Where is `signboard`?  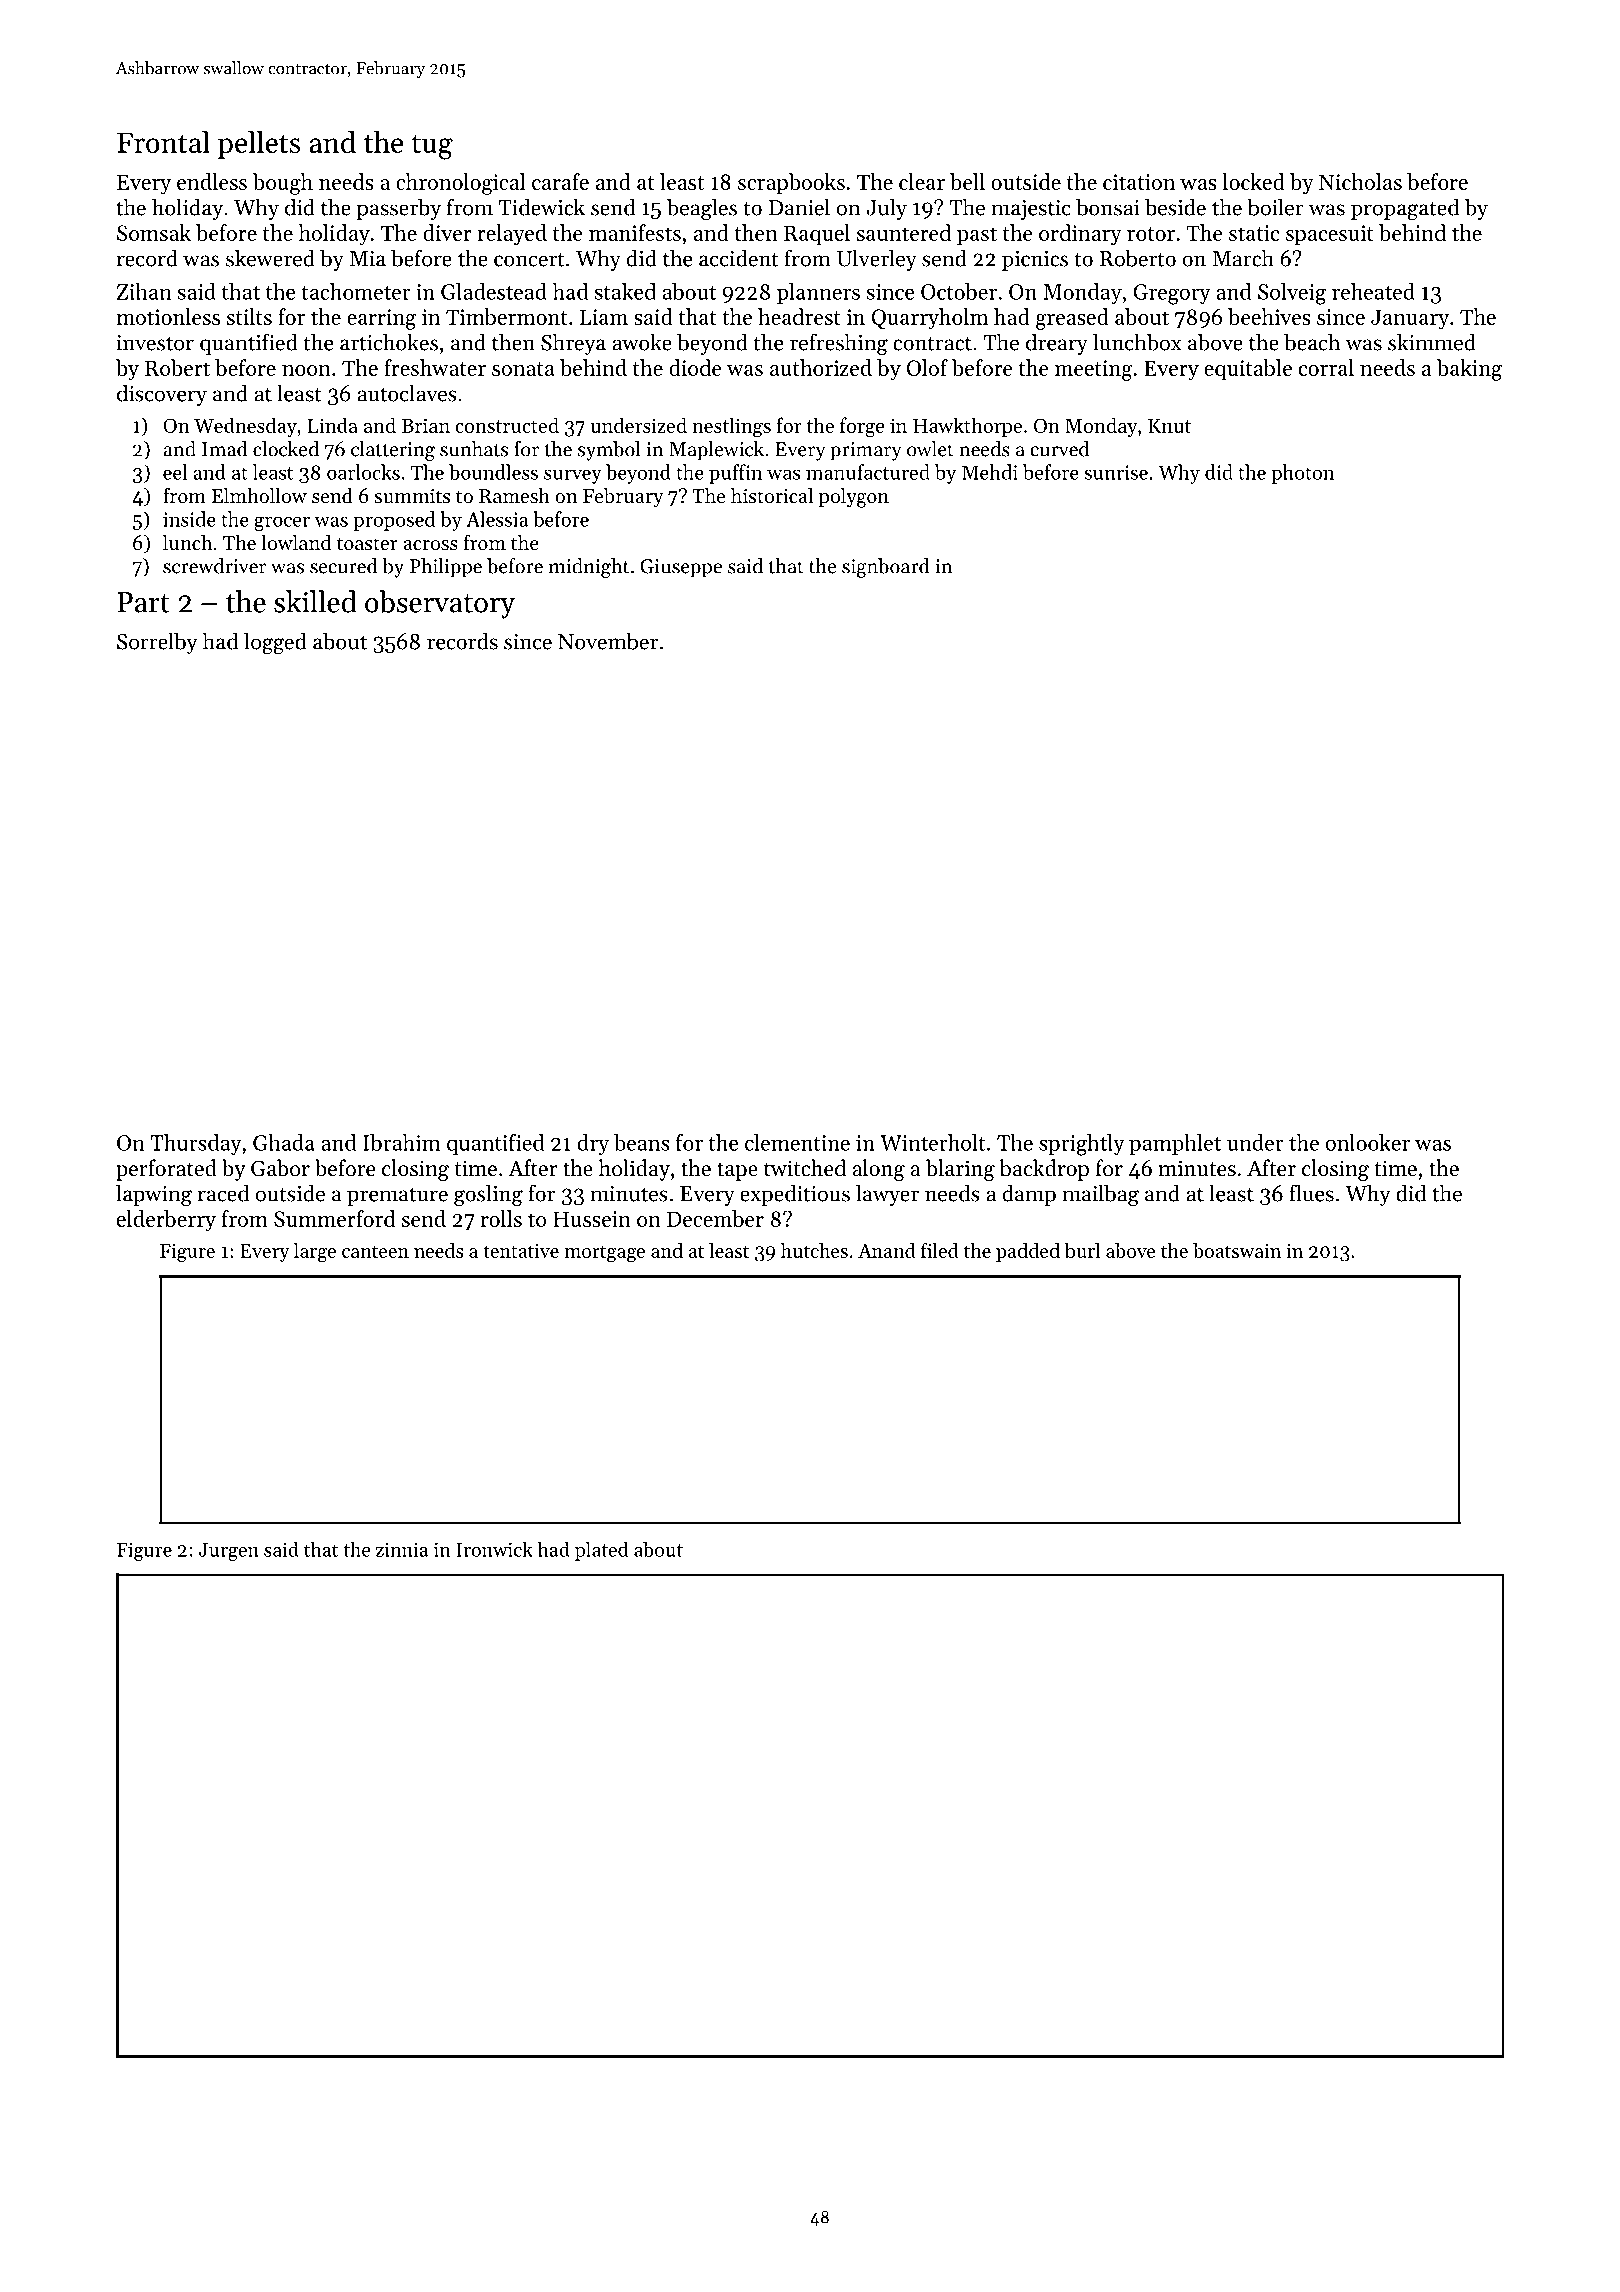
signboard is located at coordinates (886, 568).
